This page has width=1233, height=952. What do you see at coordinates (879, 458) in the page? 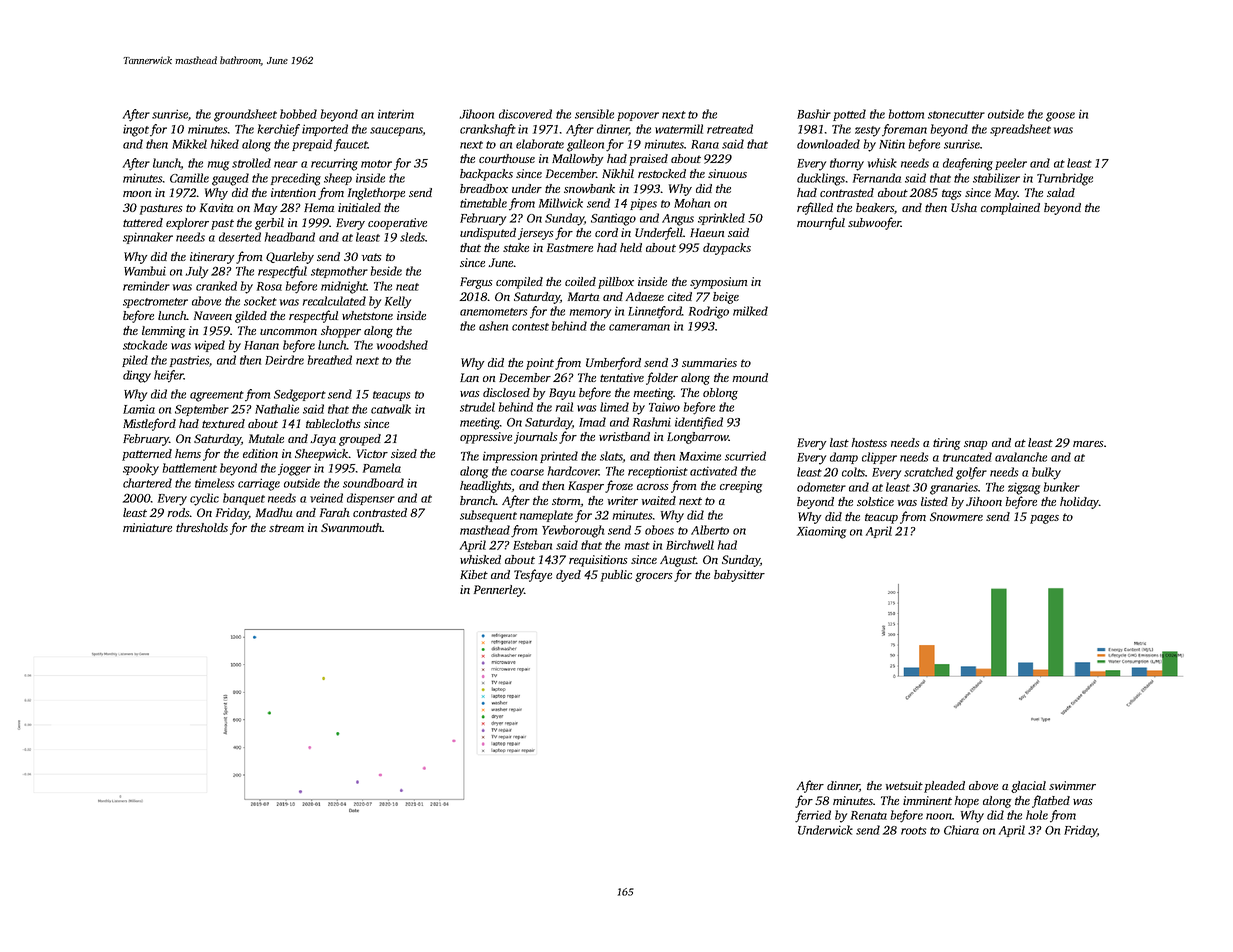
I see `clipper` at bounding box center [879, 458].
